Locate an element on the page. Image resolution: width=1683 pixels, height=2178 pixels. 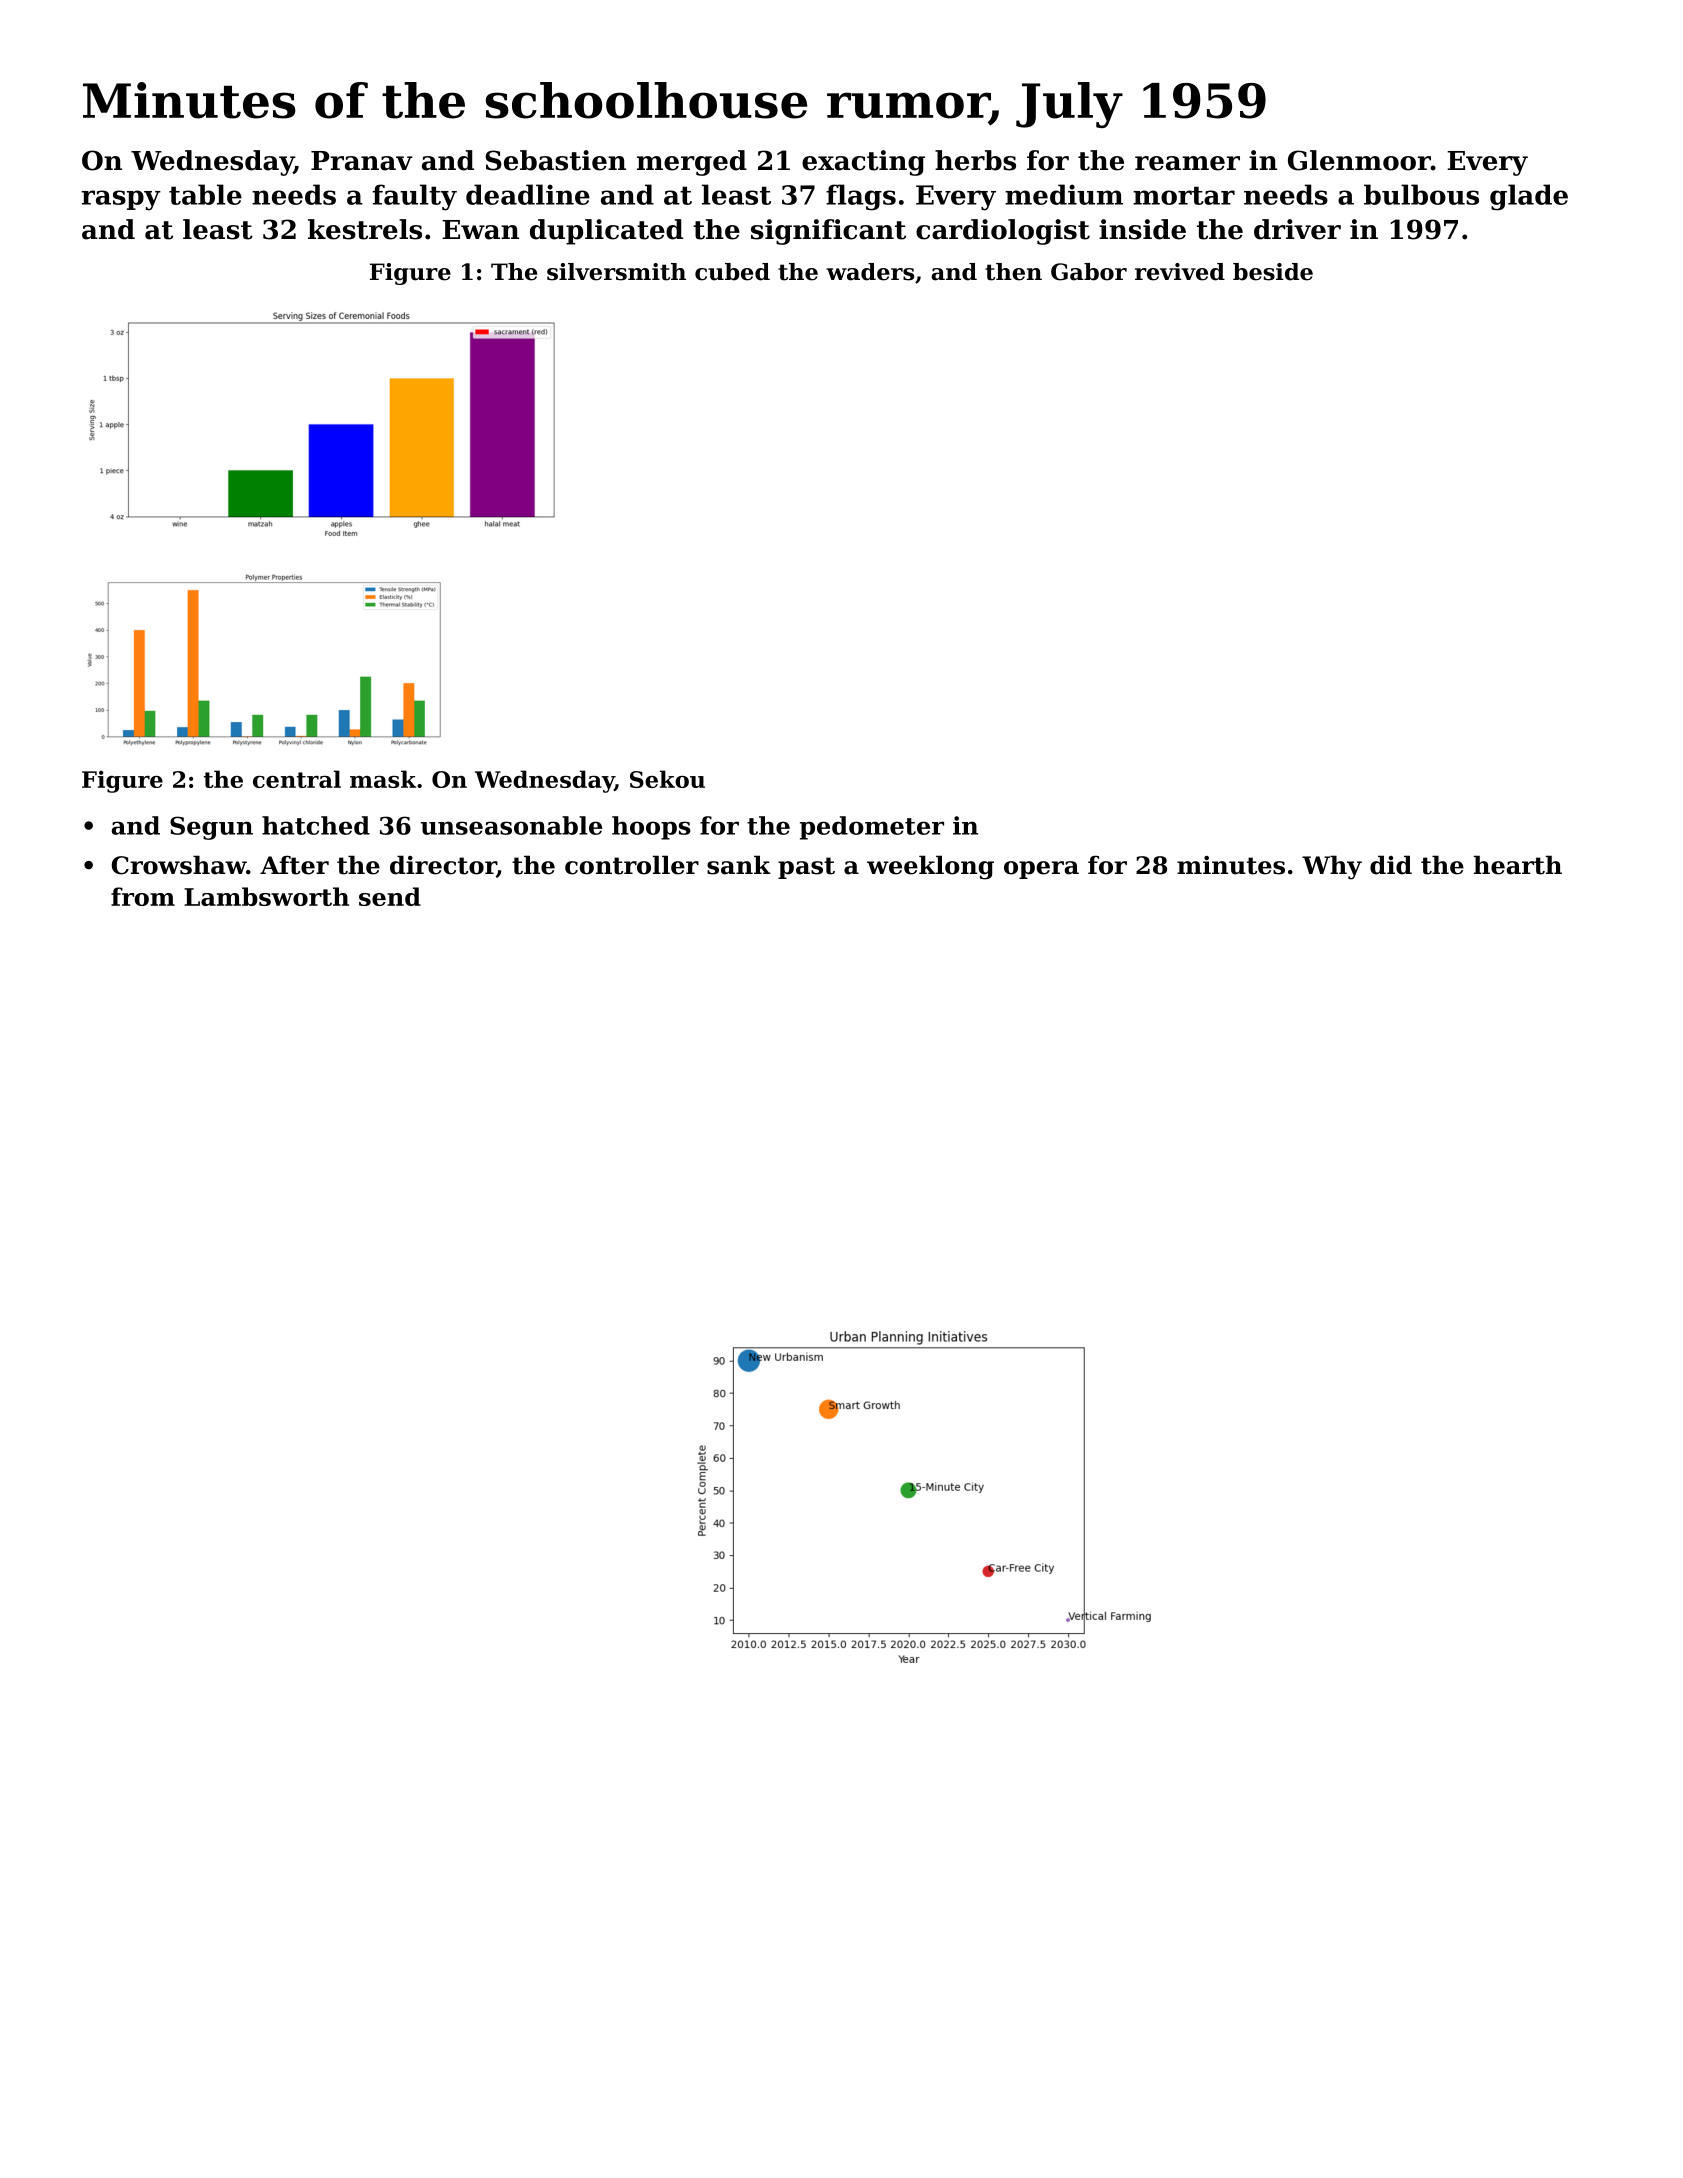
cardiologist is located at coordinates (1003, 232).
